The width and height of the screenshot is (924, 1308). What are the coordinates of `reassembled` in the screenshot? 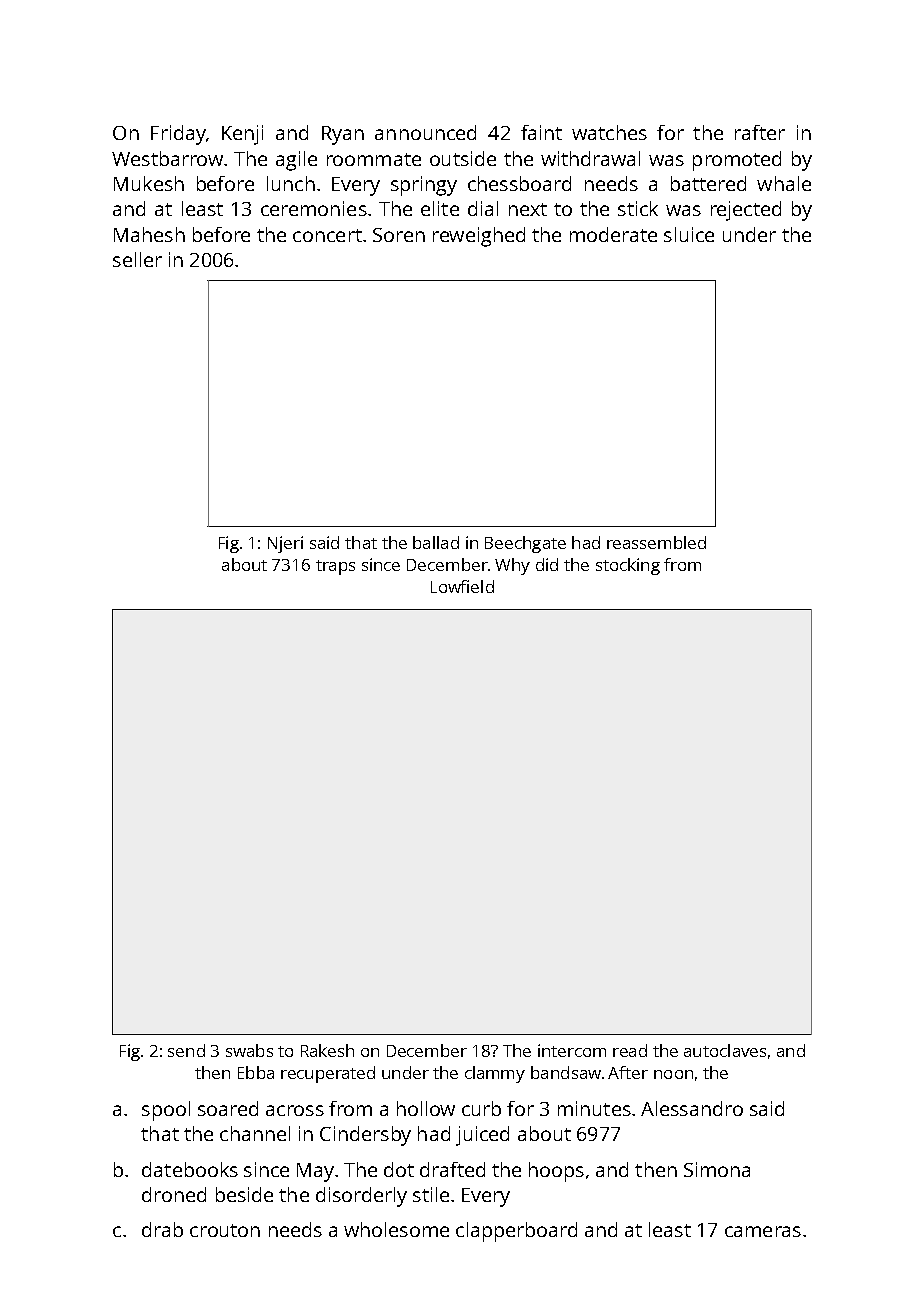 It's located at (656, 542).
